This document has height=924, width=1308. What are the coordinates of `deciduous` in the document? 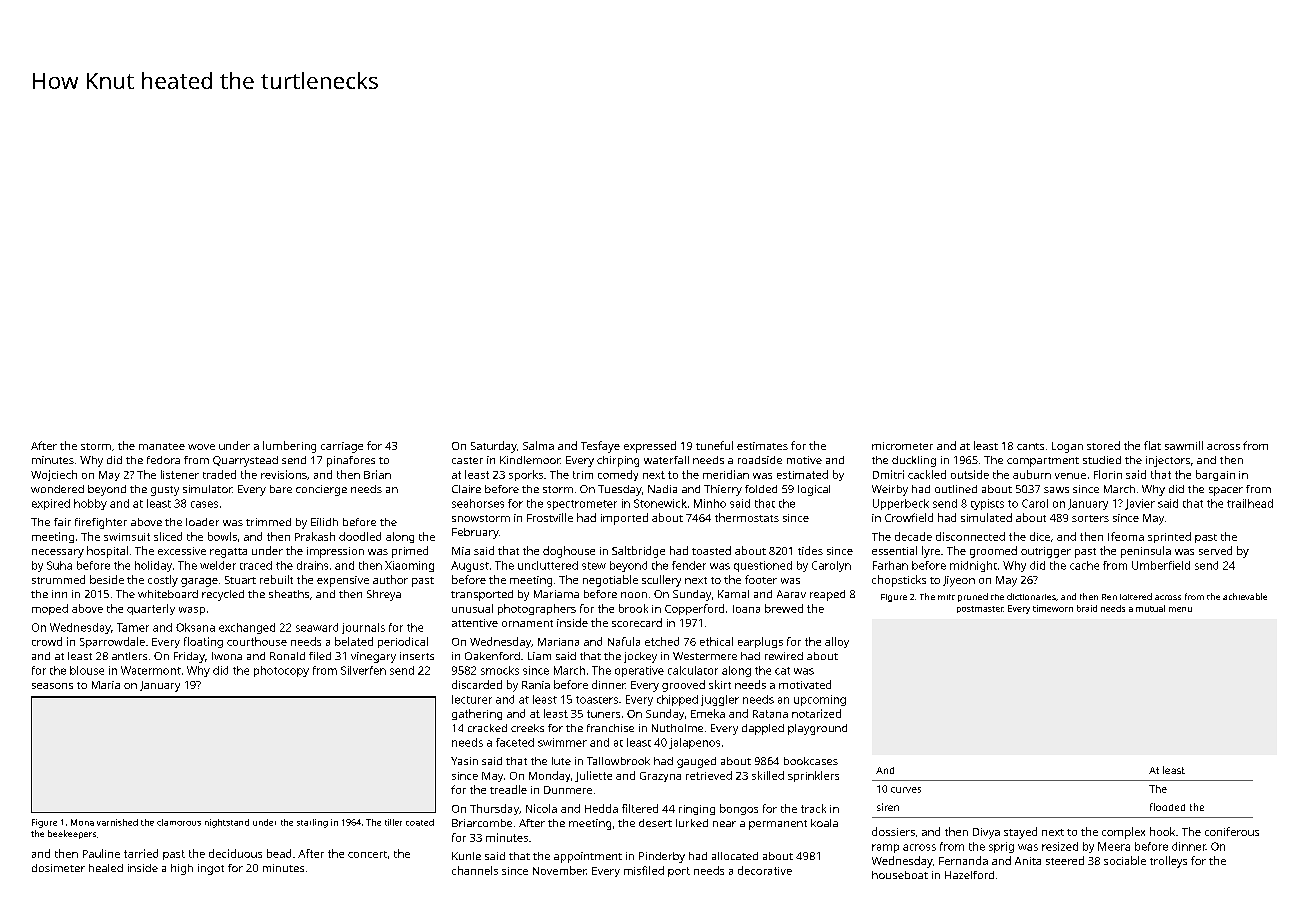 It's located at (235, 853).
